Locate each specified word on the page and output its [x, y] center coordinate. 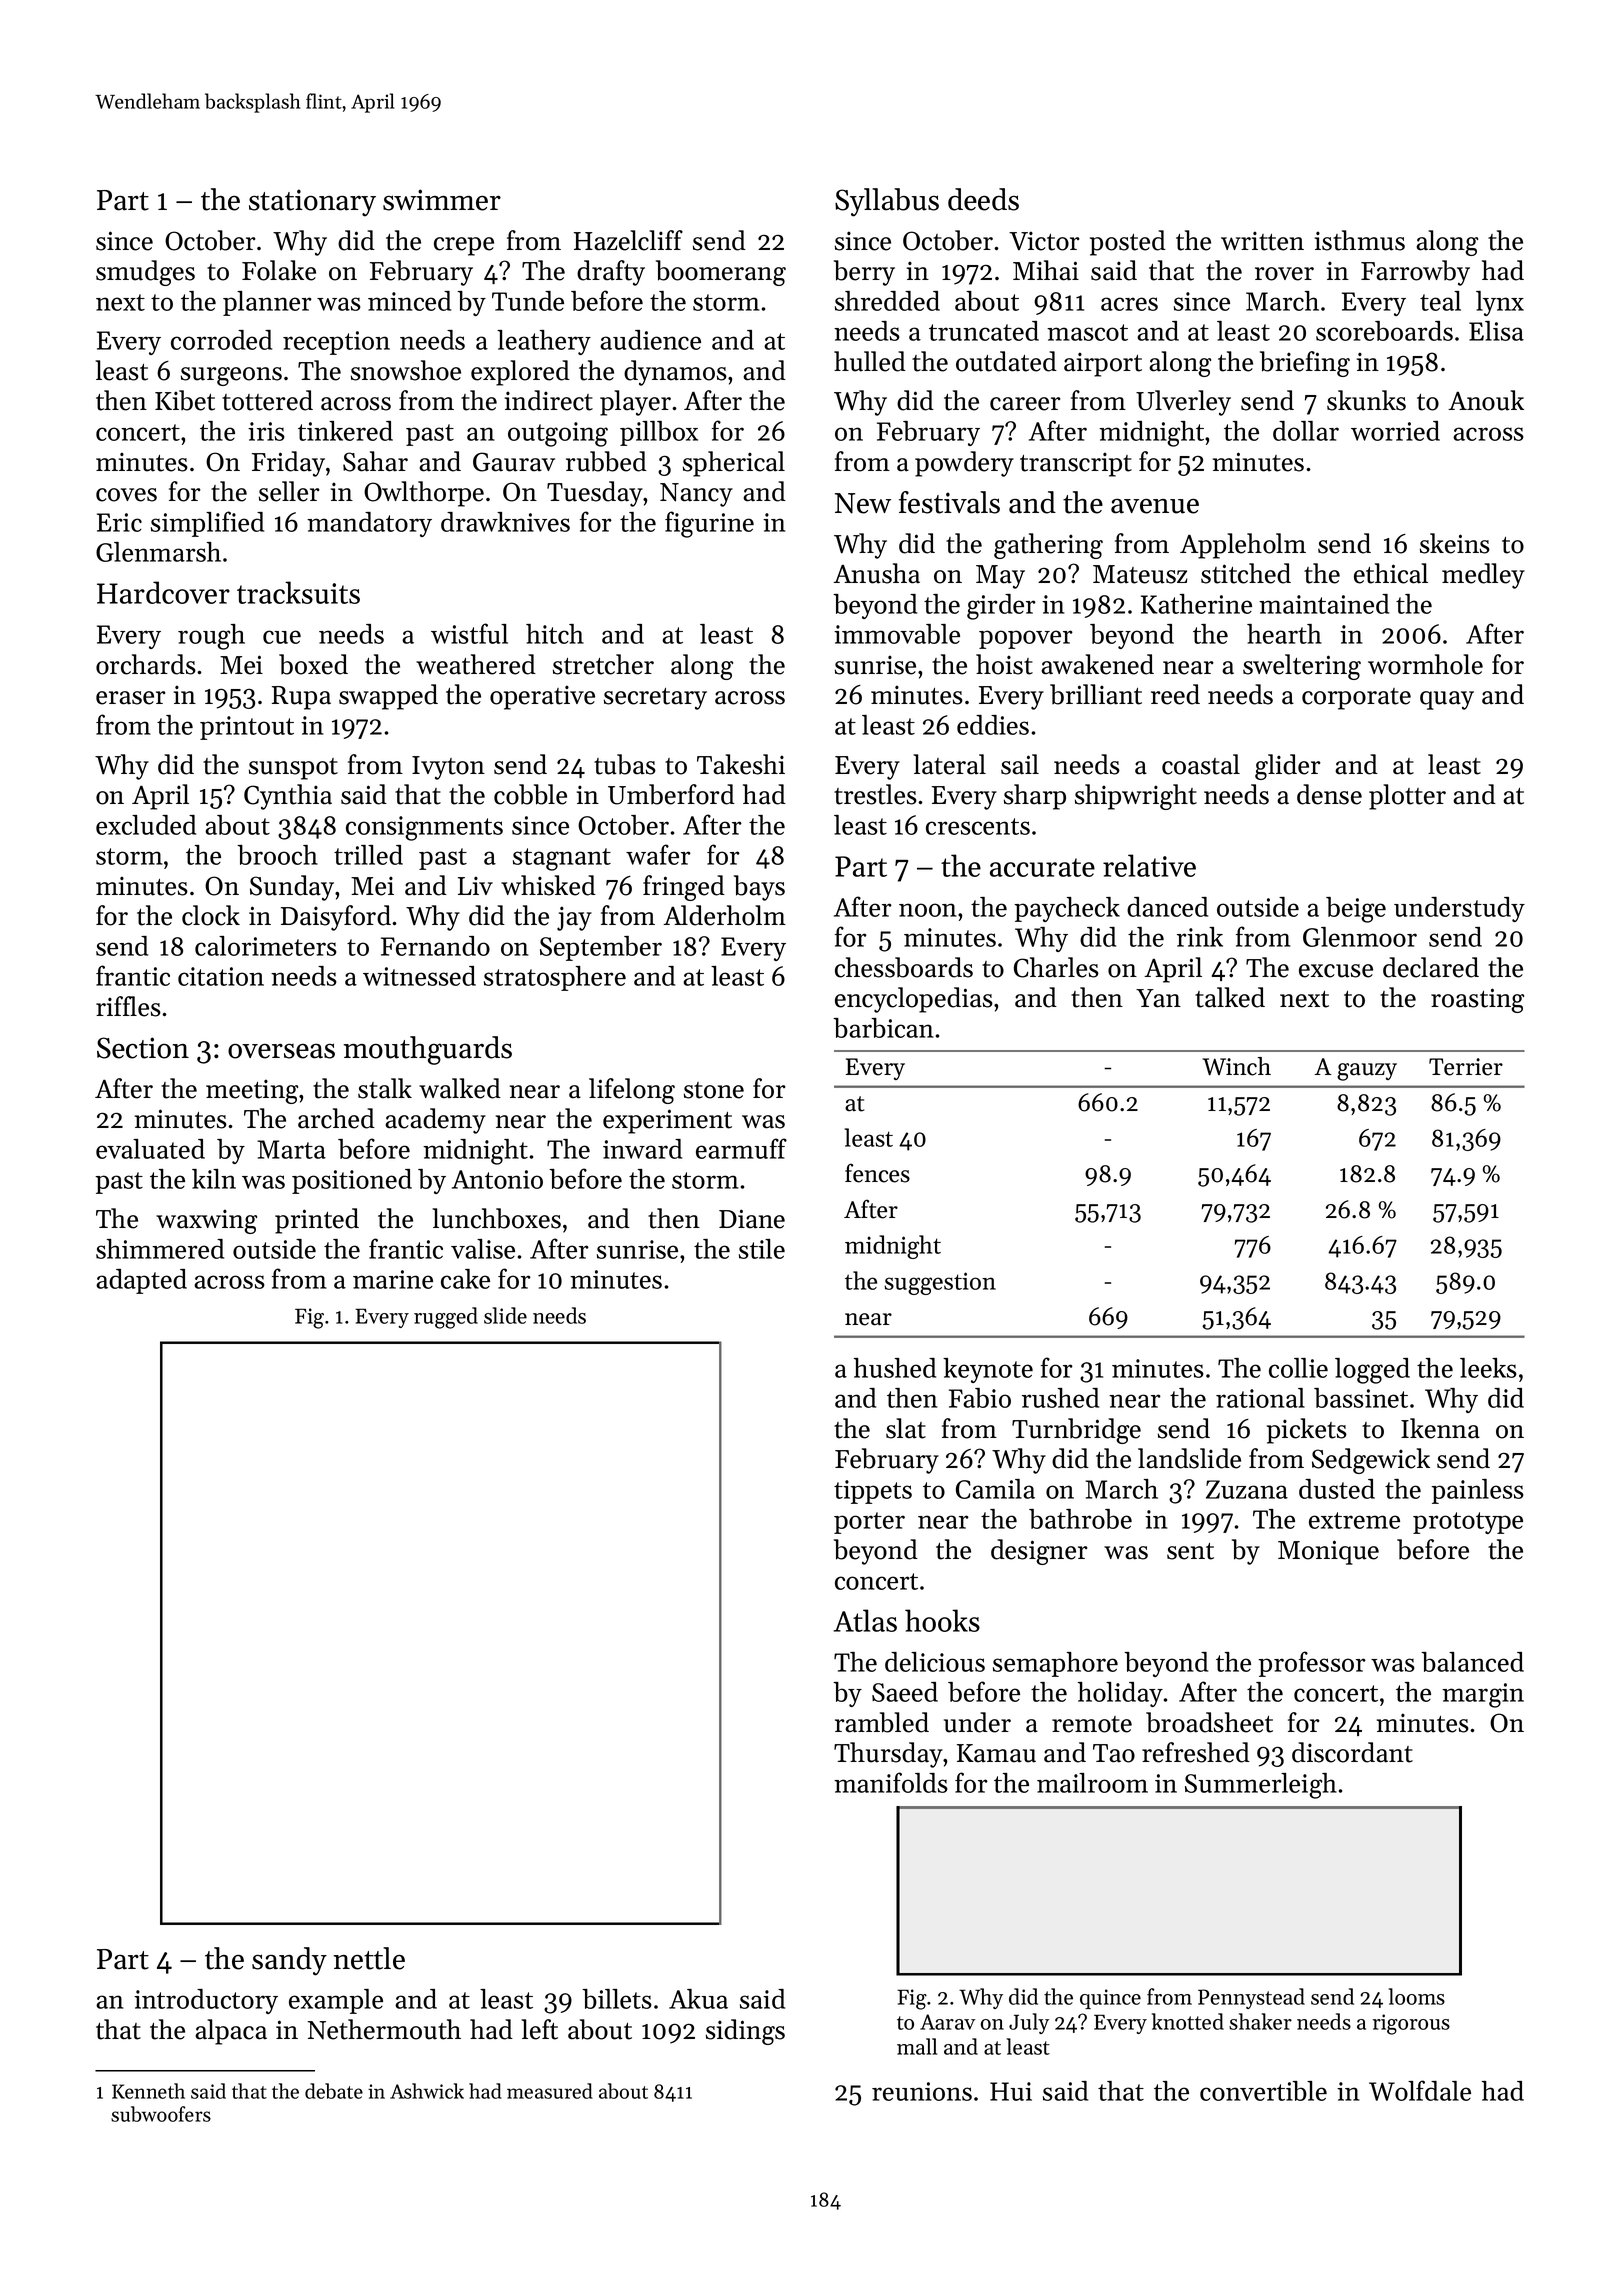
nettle [369, 1958]
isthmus [1360, 240]
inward [642, 1149]
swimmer [442, 200]
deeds [983, 199]
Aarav [947, 2022]
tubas [625, 764]
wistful [469, 633]
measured [550, 2091]
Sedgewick [1371, 1461]
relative [1149, 865]
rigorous [1411, 2024]
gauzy [1367, 1072]
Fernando [435, 946]
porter [869, 1523]
